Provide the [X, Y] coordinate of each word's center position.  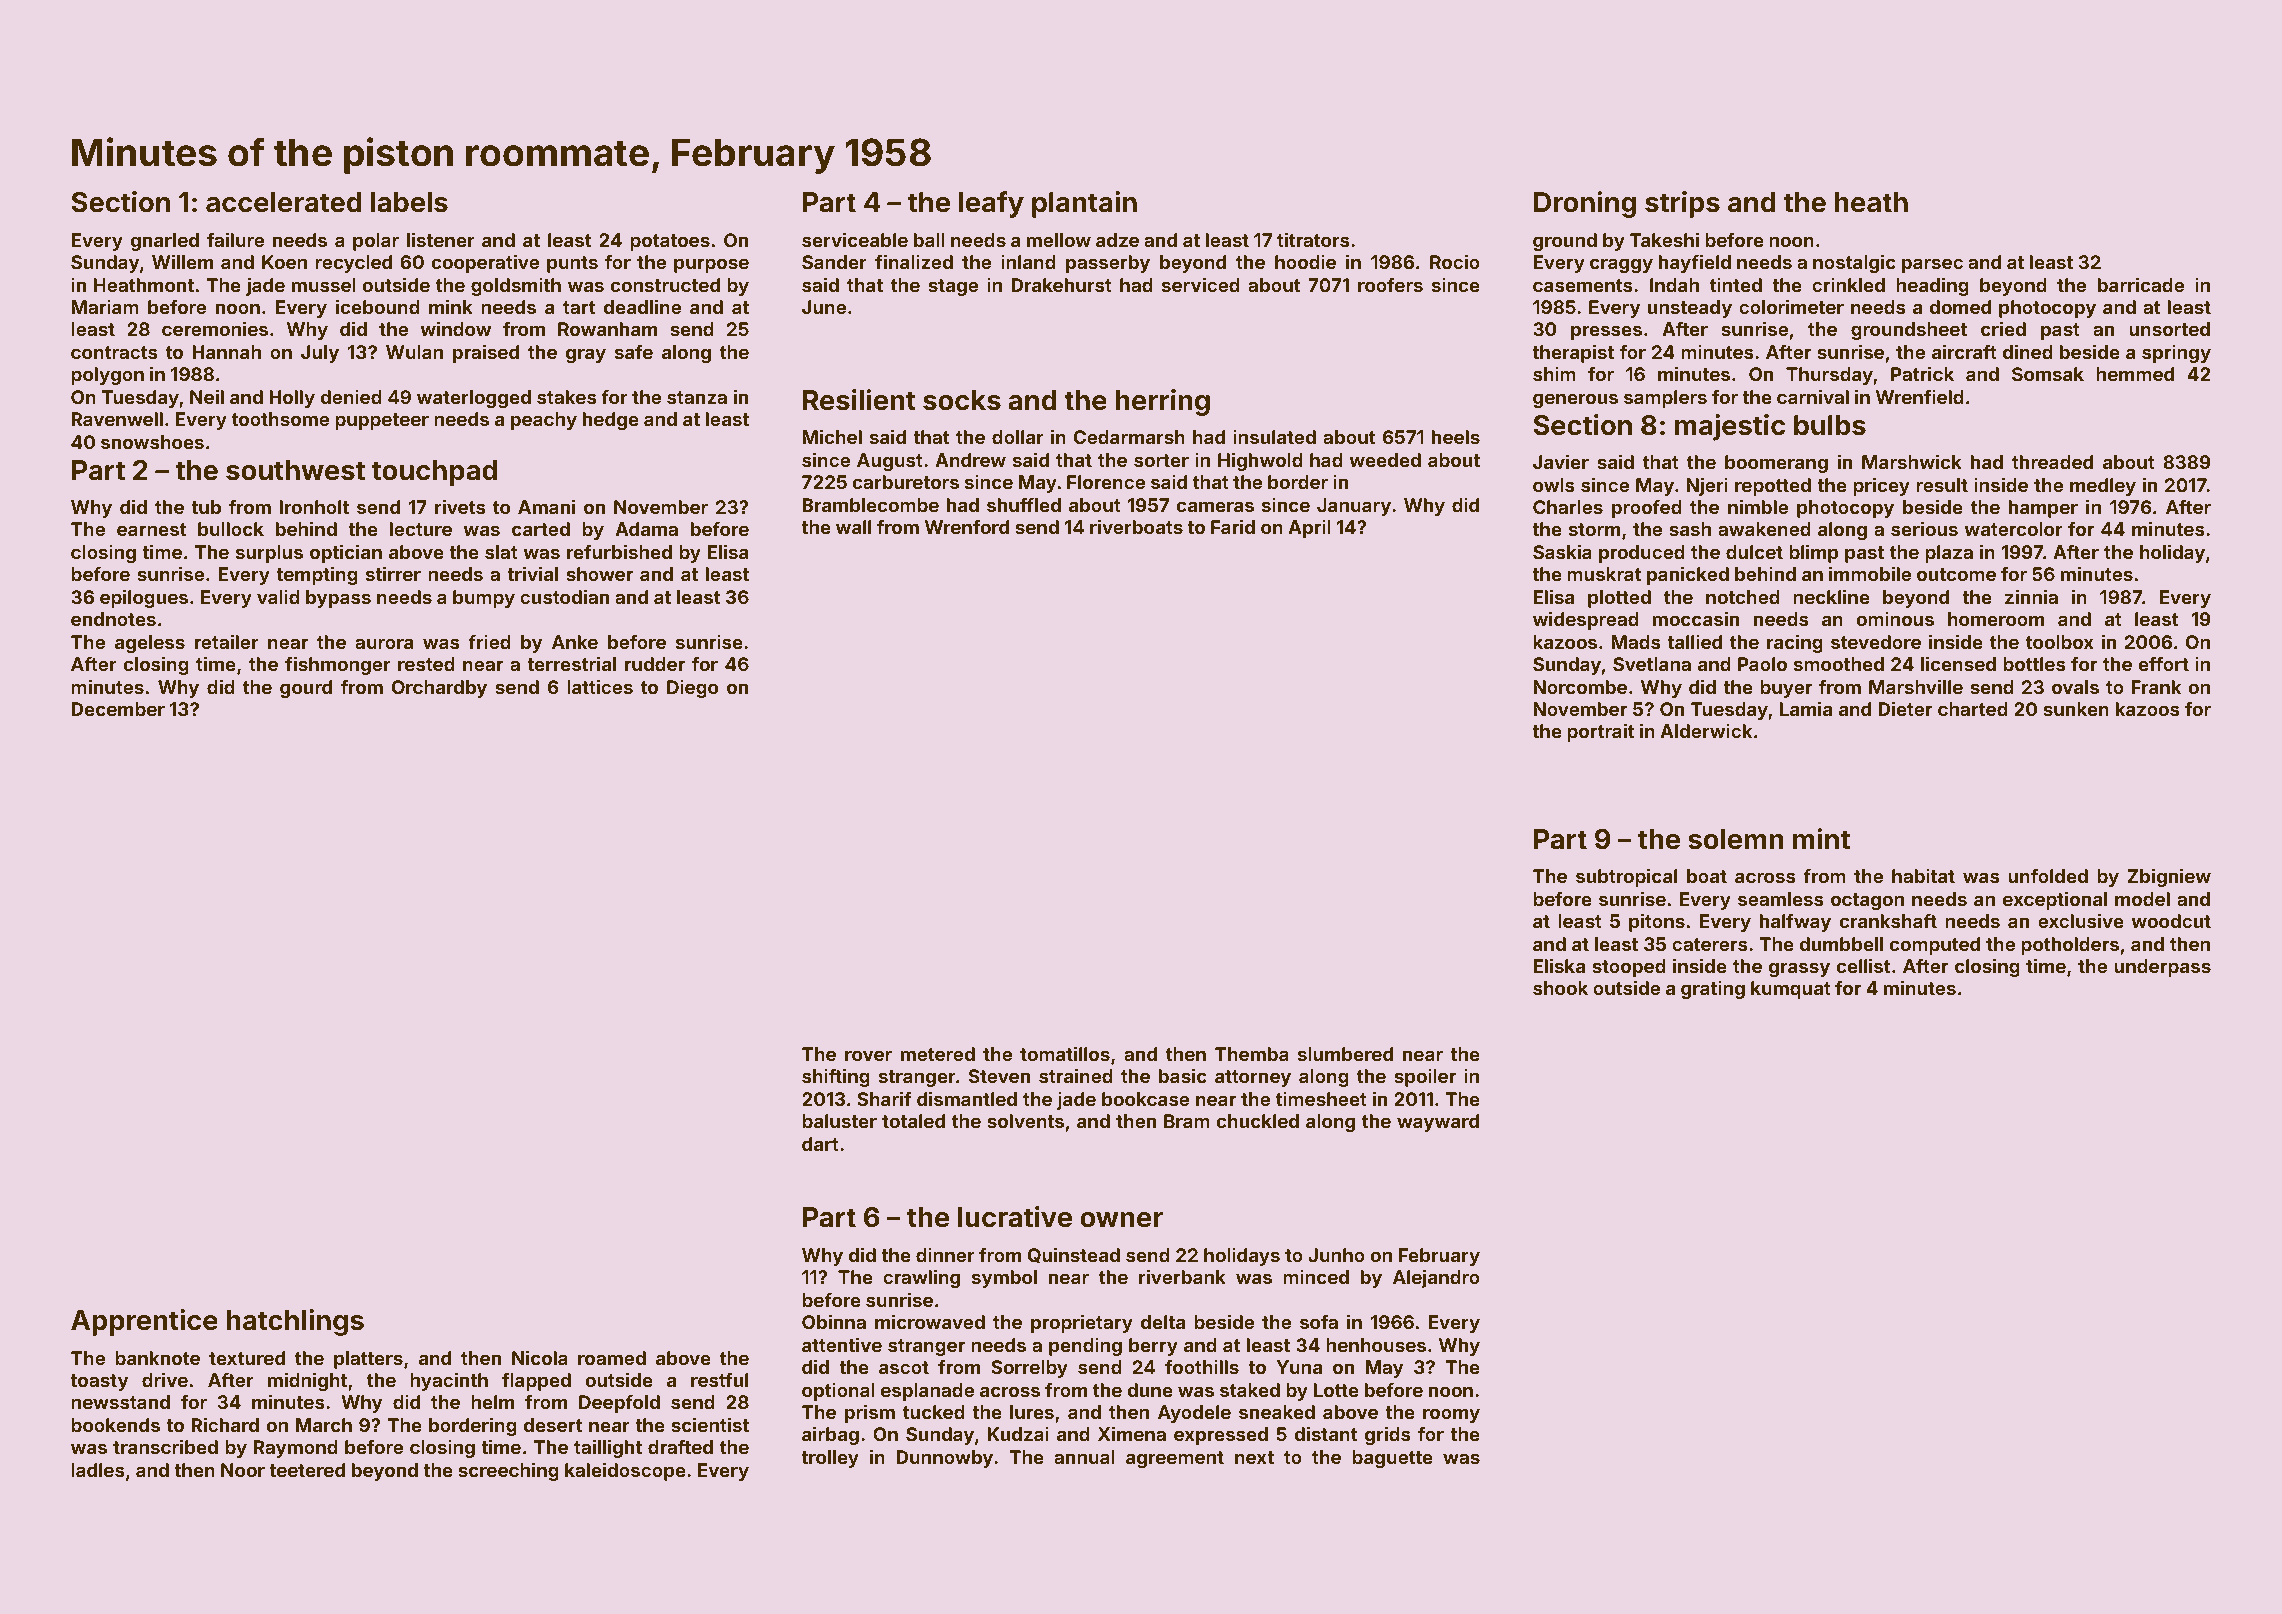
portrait [1600, 732]
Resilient [859, 400]
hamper [2043, 509]
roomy [1451, 1415]
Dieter [1905, 708]
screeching [508, 1471]
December [118, 709]
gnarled [164, 242]
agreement [1175, 1459]
